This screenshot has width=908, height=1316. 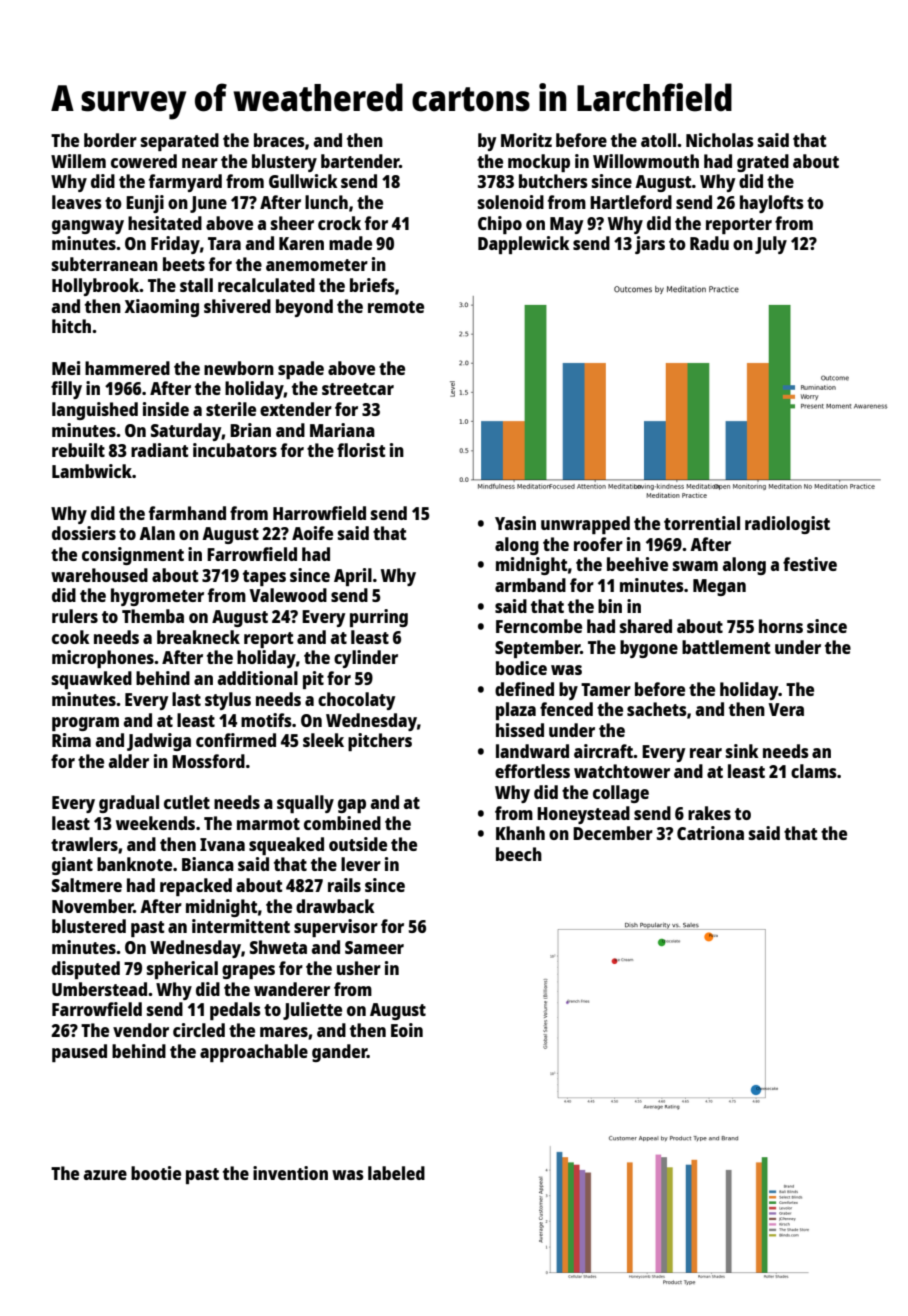 What do you see at coordinates (519, 854) in the screenshot?
I see `beech` at bounding box center [519, 854].
